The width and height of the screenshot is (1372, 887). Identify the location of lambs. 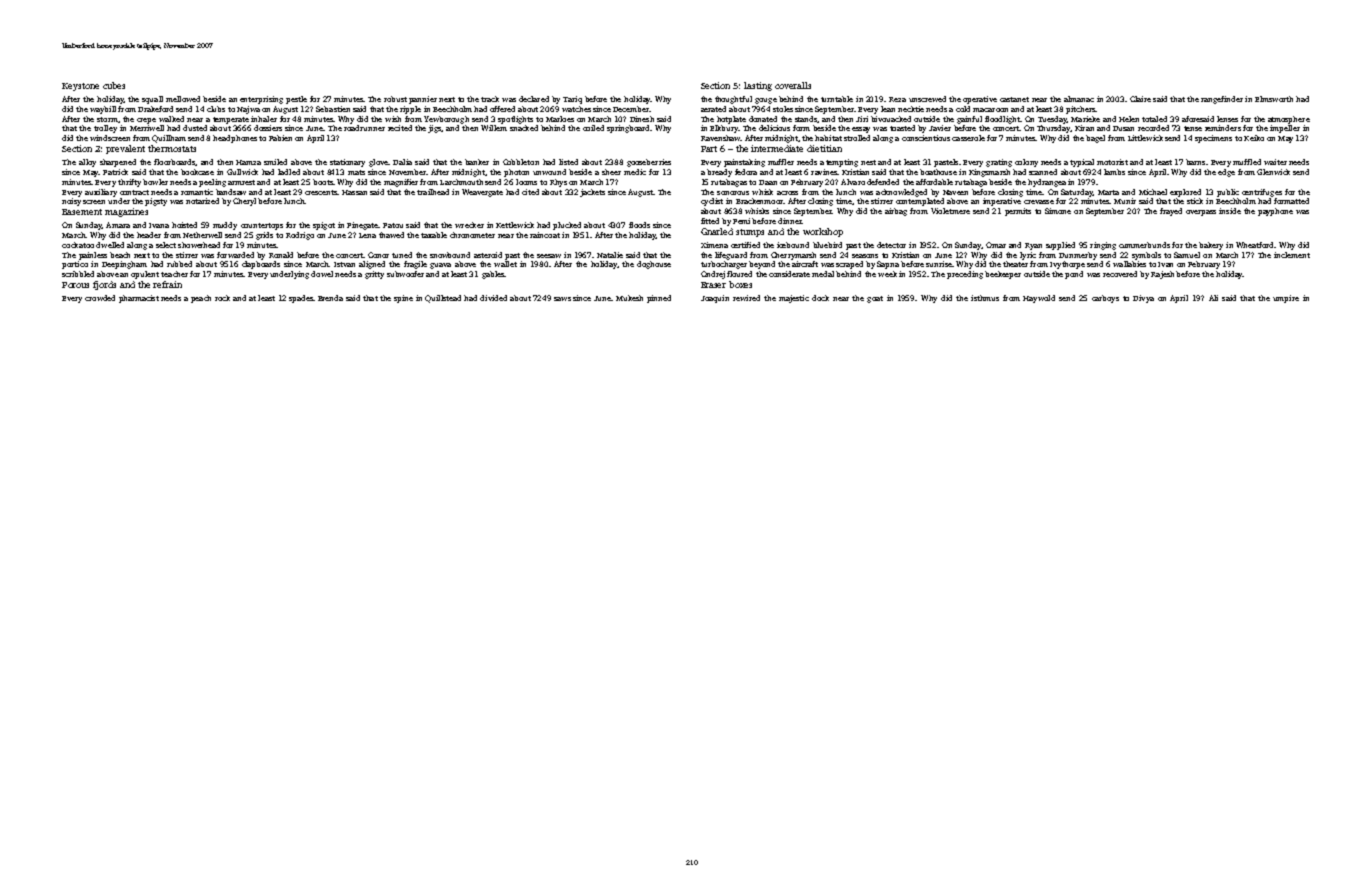
(1114, 172).
